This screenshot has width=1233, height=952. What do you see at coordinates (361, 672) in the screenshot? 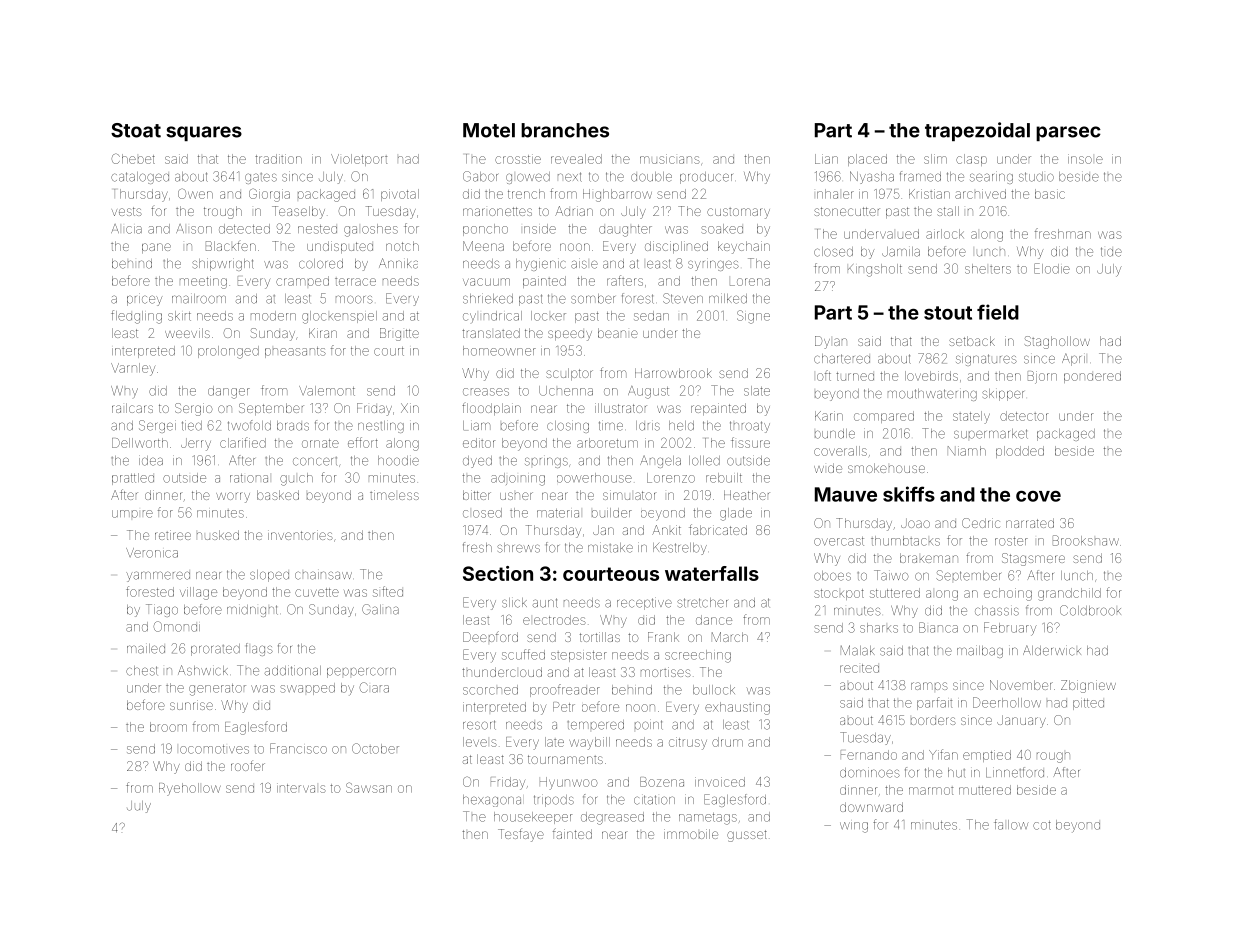
I see `peppercorn` at bounding box center [361, 672].
